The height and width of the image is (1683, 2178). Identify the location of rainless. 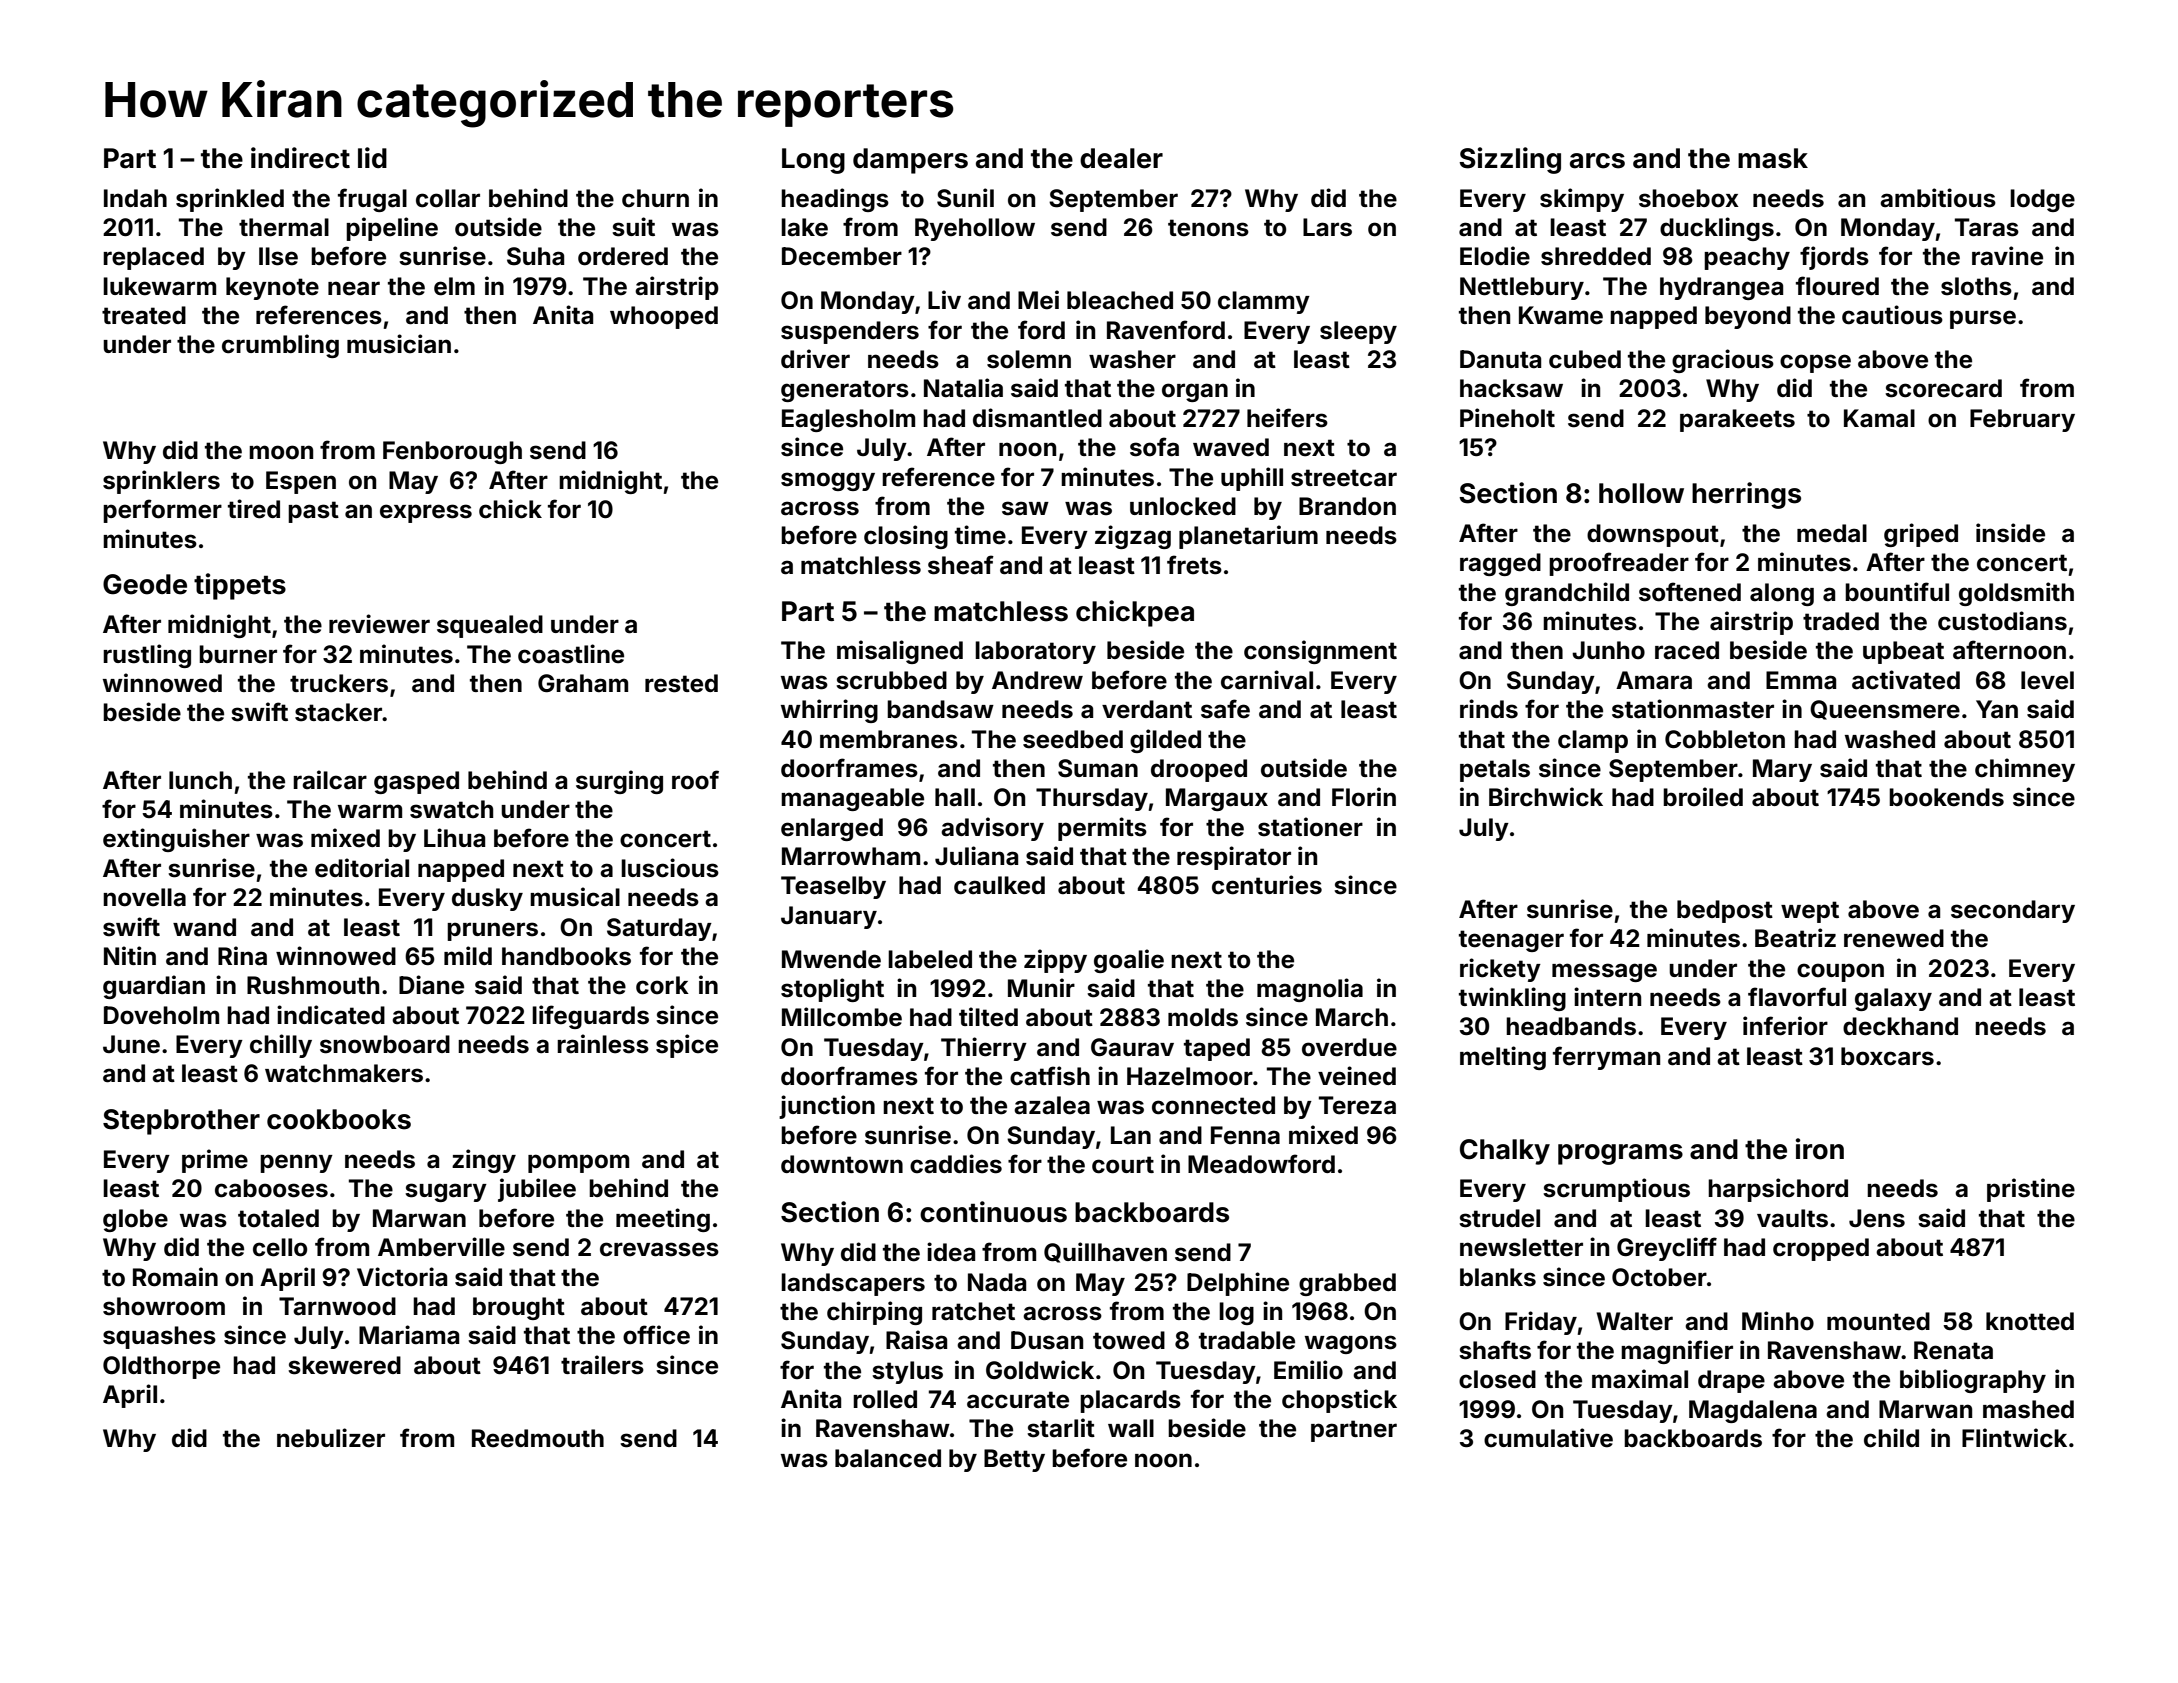
(603, 1044).
